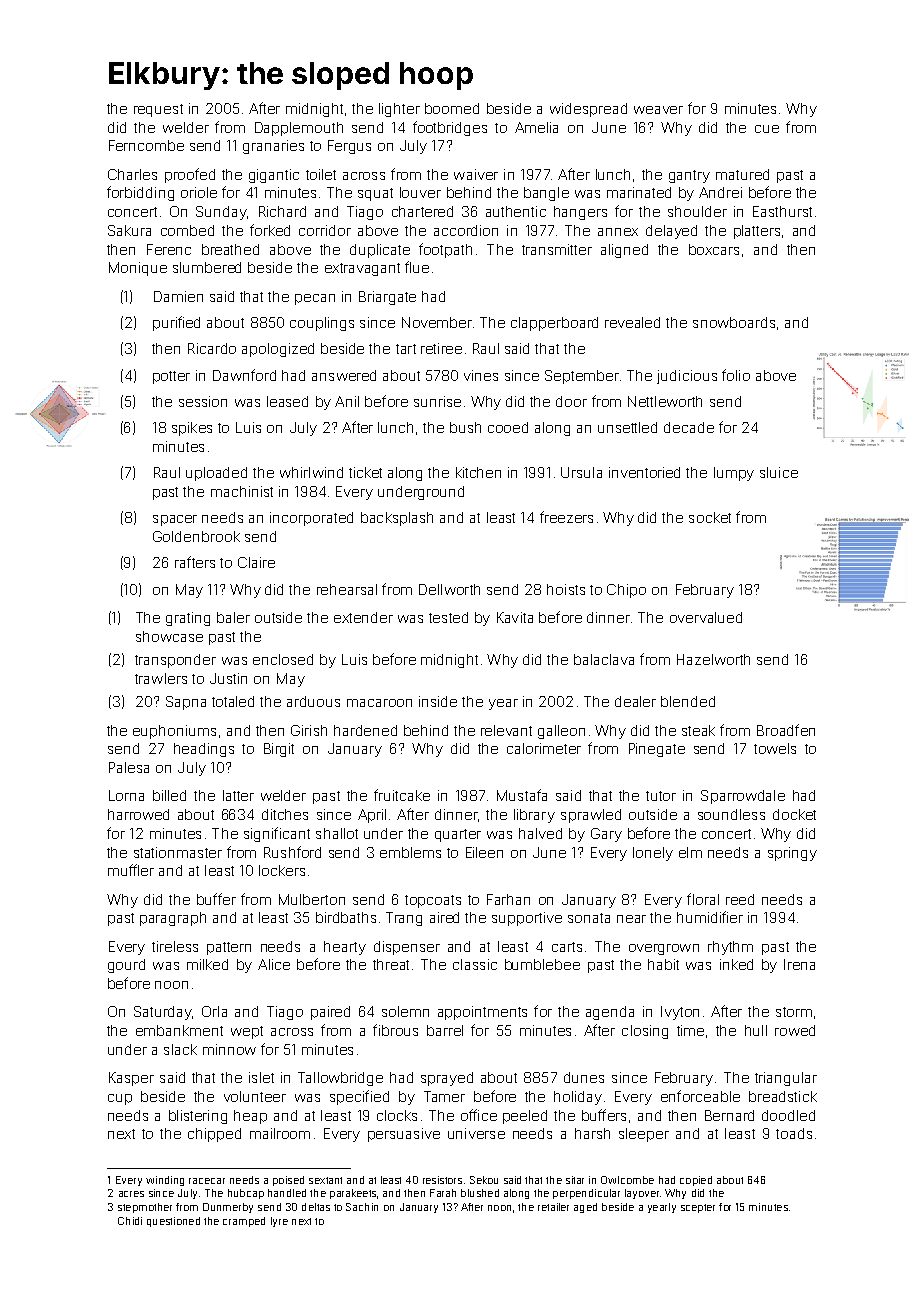 The width and height of the screenshot is (924, 1308). What do you see at coordinates (138, 269) in the screenshot?
I see `Monique` at bounding box center [138, 269].
